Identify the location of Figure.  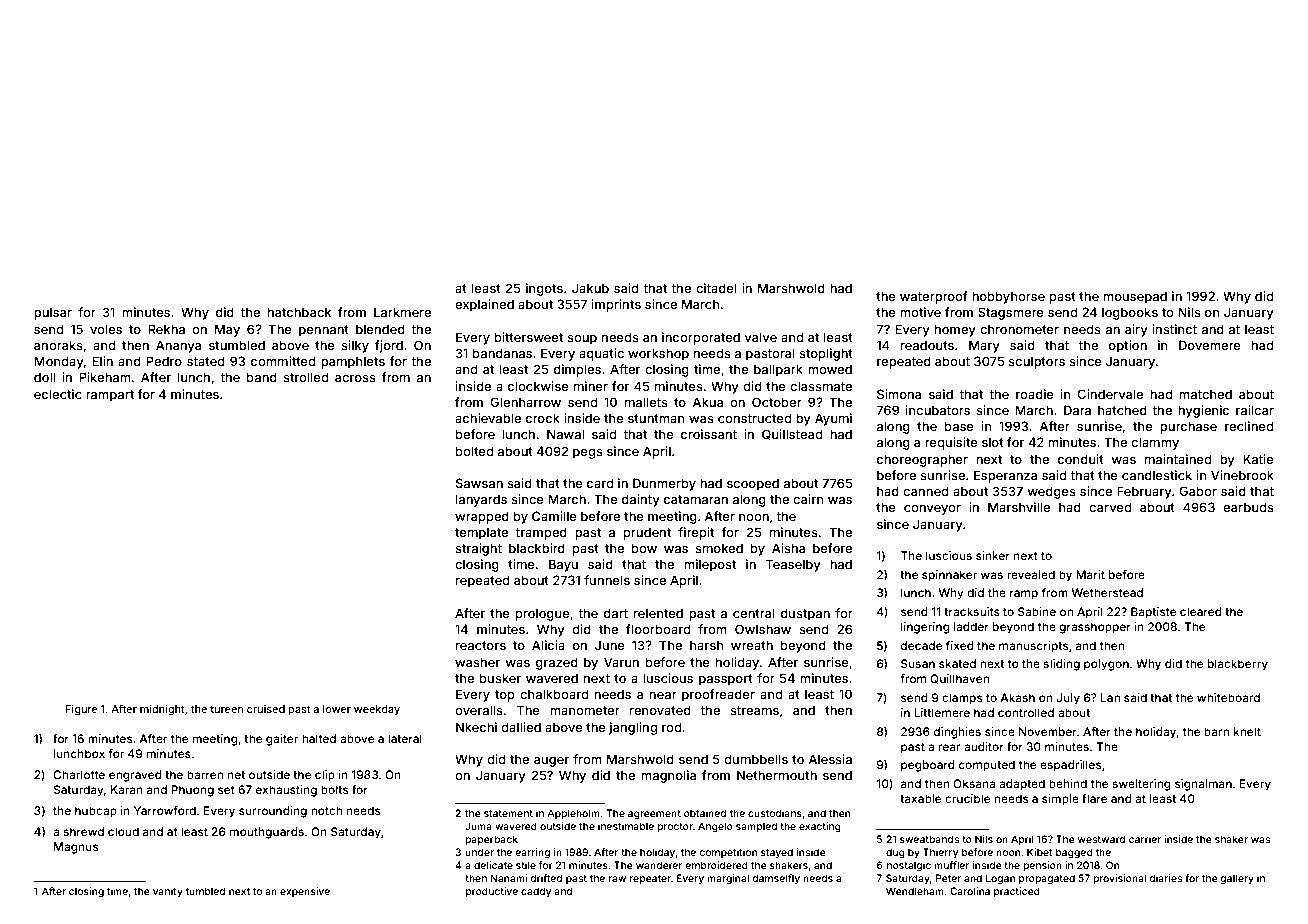
(82, 710).
